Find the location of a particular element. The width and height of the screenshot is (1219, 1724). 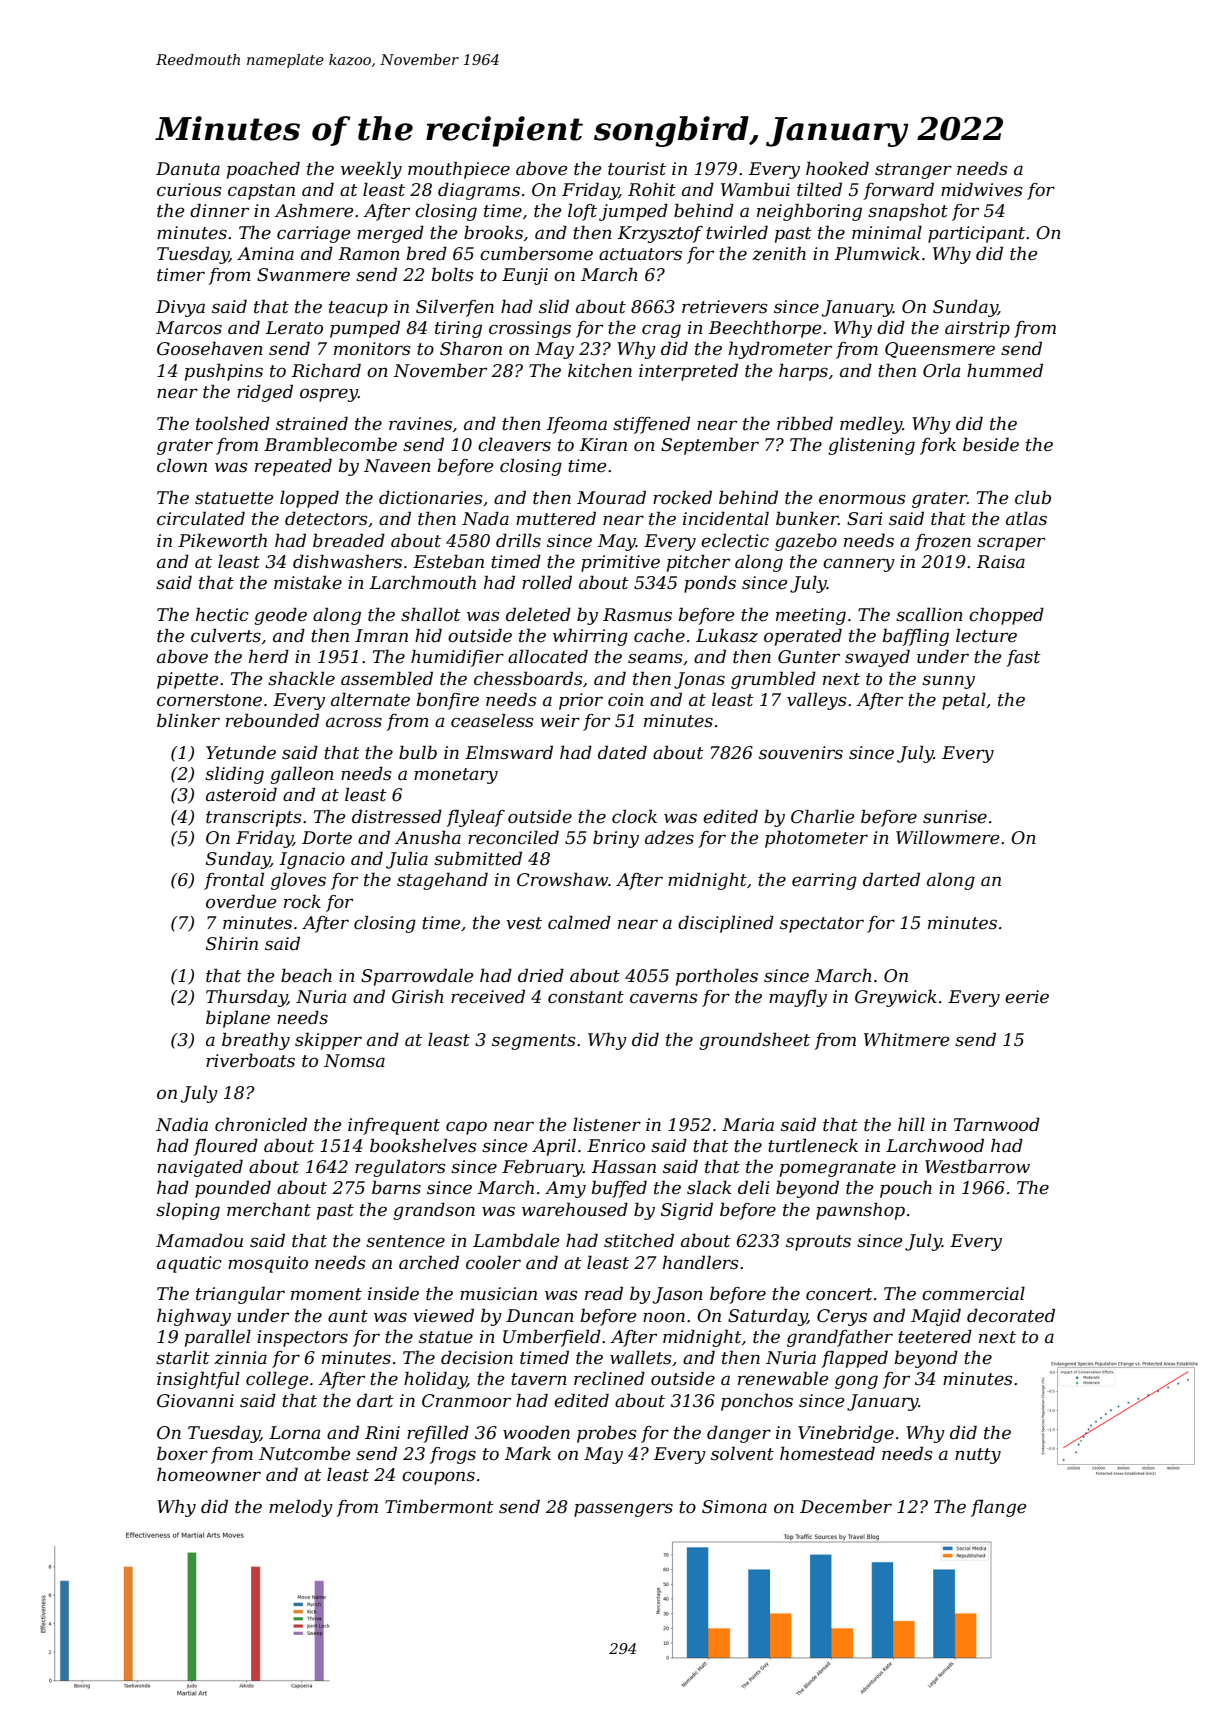

received is located at coordinates (488, 996).
